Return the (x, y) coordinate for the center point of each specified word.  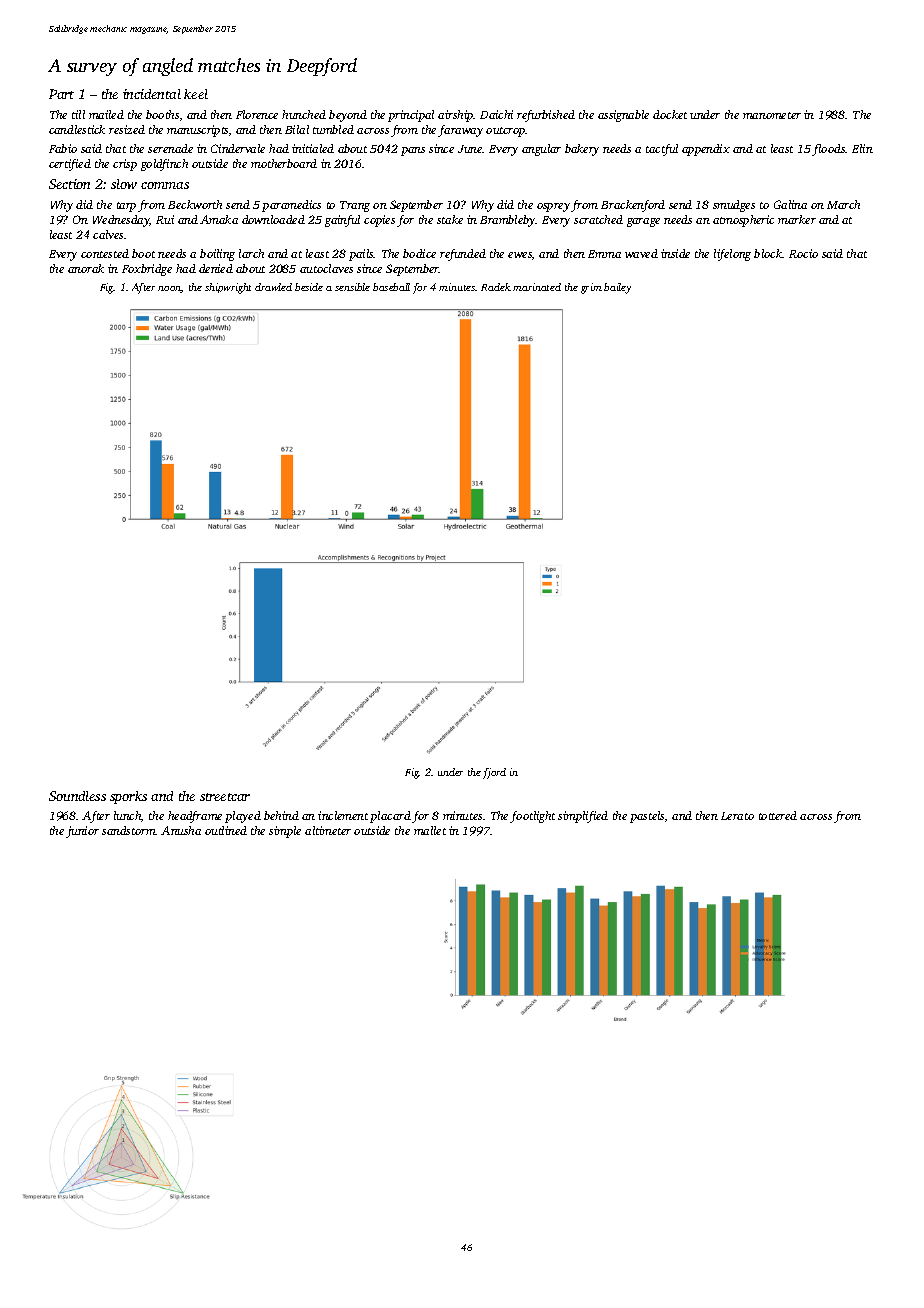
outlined (226, 830)
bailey (617, 288)
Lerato (737, 816)
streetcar (225, 797)
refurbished (546, 116)
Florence (257, 114)
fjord (494, 773)
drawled (273, 287)
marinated (537, 287)
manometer (772, 115)
